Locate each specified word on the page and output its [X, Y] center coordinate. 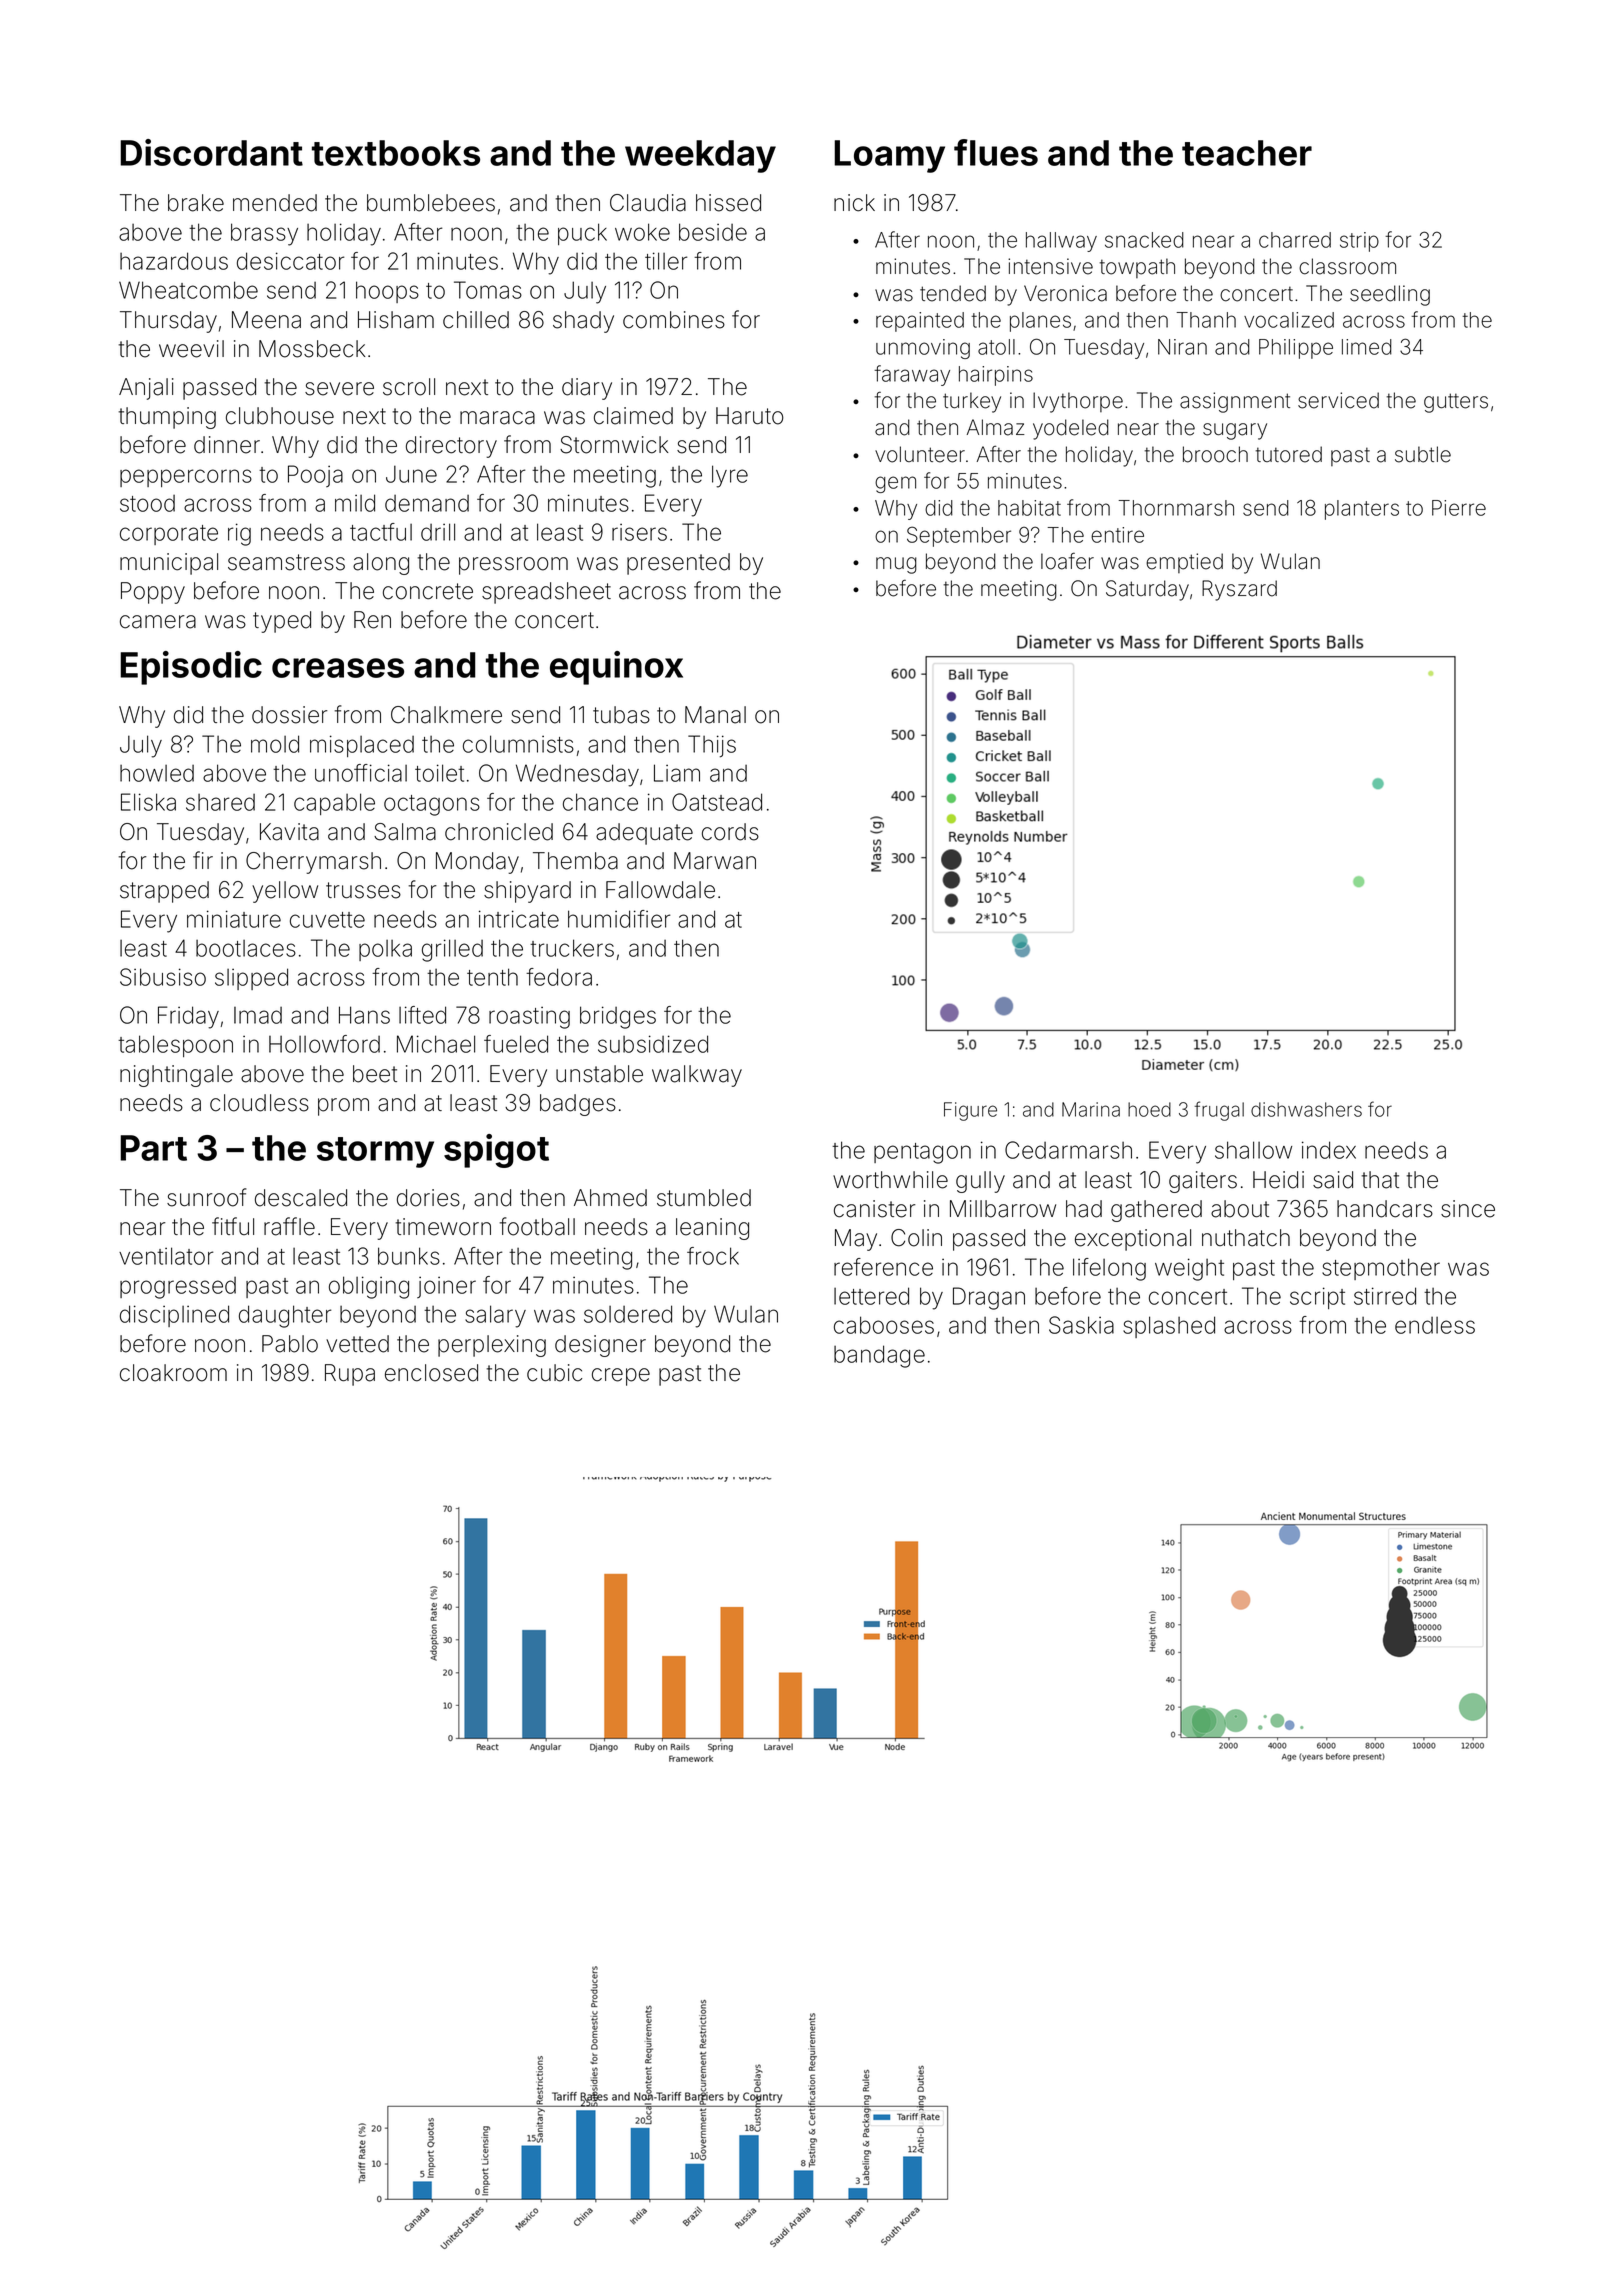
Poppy [153, 593]
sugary [1235, 431]
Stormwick [614, 445]
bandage [879, 1356]
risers [639, 532]
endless [1435, 1325]
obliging [369, 1287]
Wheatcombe [188, 290]
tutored [1289, 454]
